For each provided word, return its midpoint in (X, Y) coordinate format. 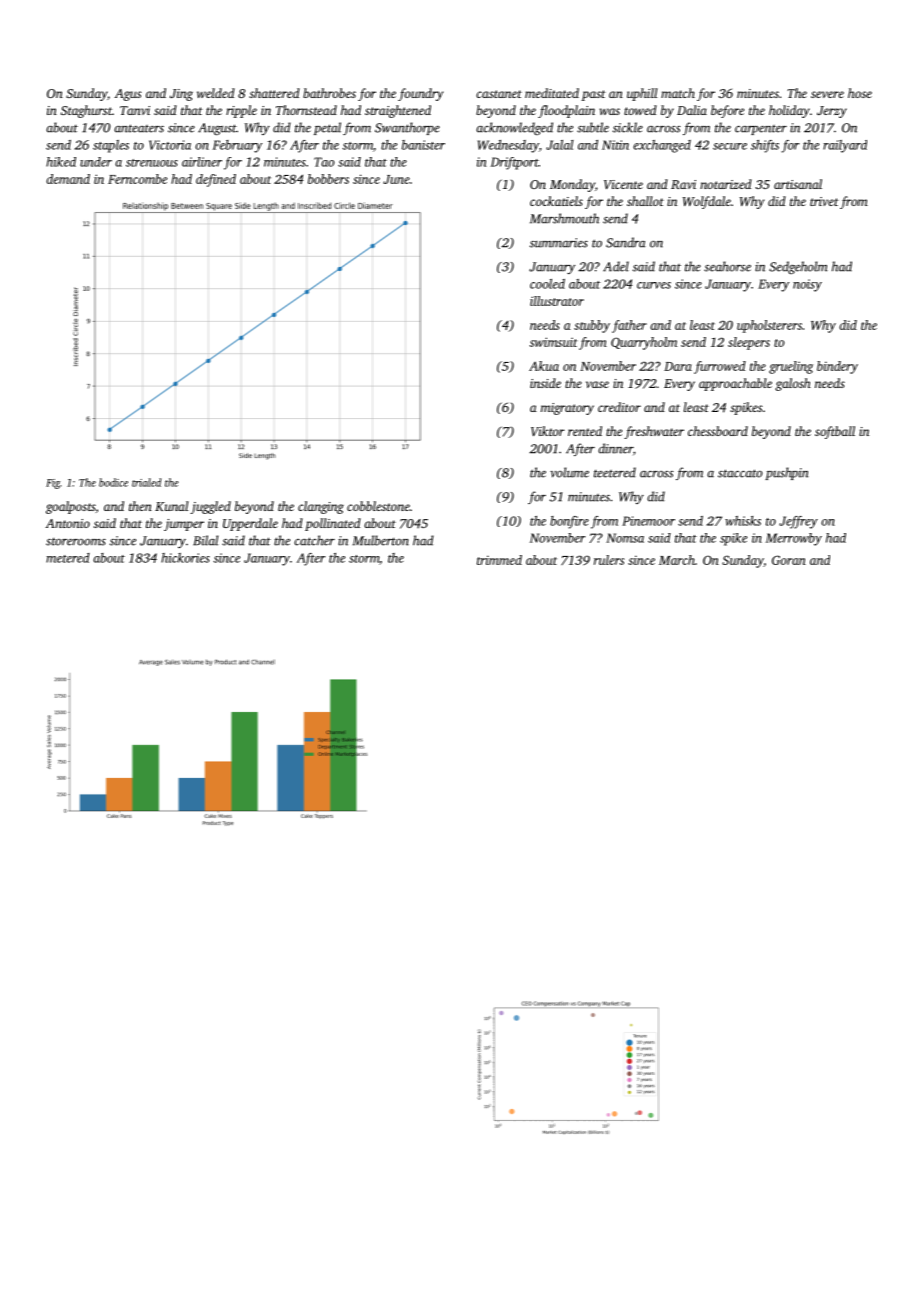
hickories (185, 558)
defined (216, 180)
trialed (146, 482)
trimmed (499, 560)
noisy (807, 285)
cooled (547, 284)
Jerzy (832, 112)
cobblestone (378, 506)
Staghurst (86, 111)
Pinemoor (648, 521)
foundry (420, 94)
